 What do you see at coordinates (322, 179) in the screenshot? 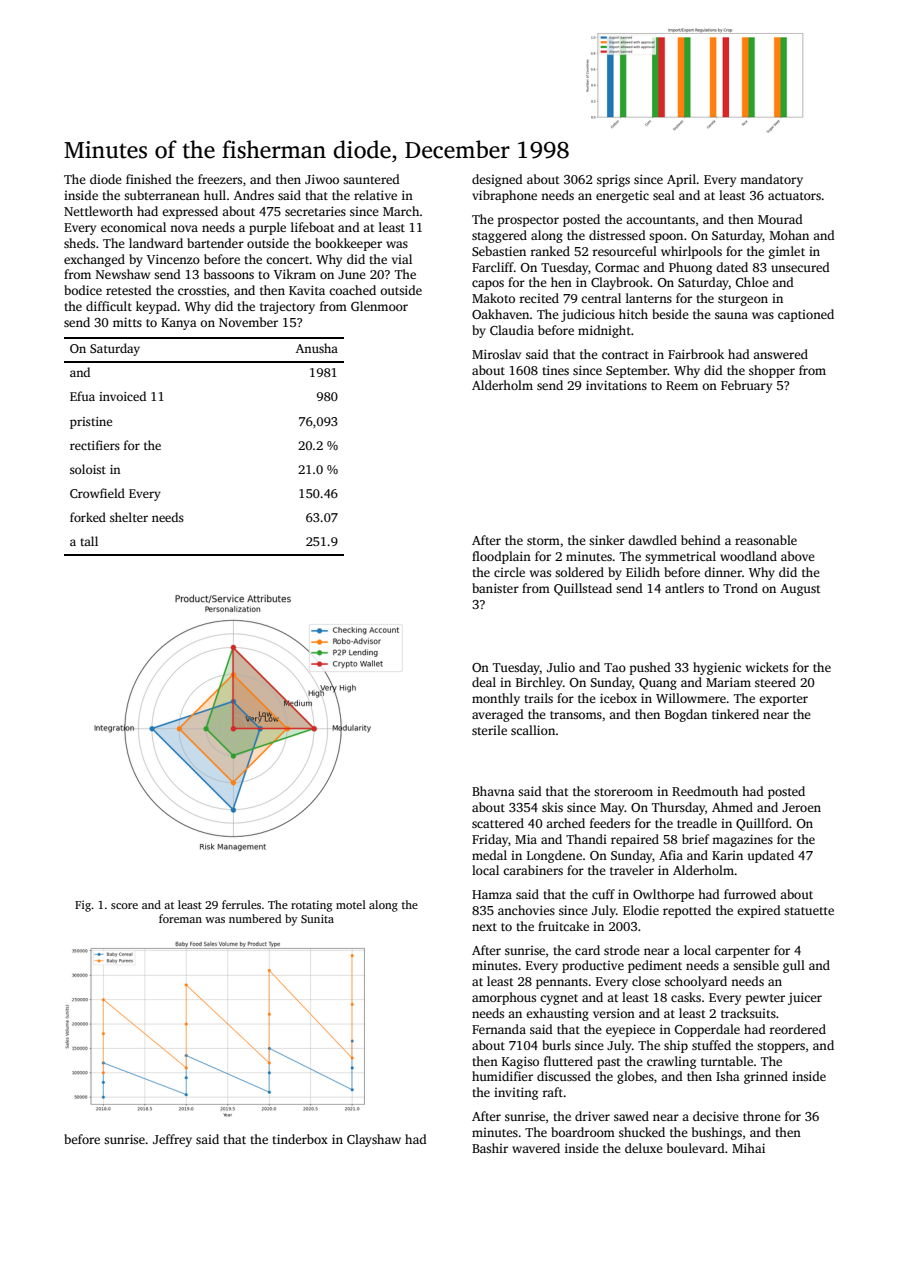
I see `Jiwoo` at bounding box center [322, 179].
